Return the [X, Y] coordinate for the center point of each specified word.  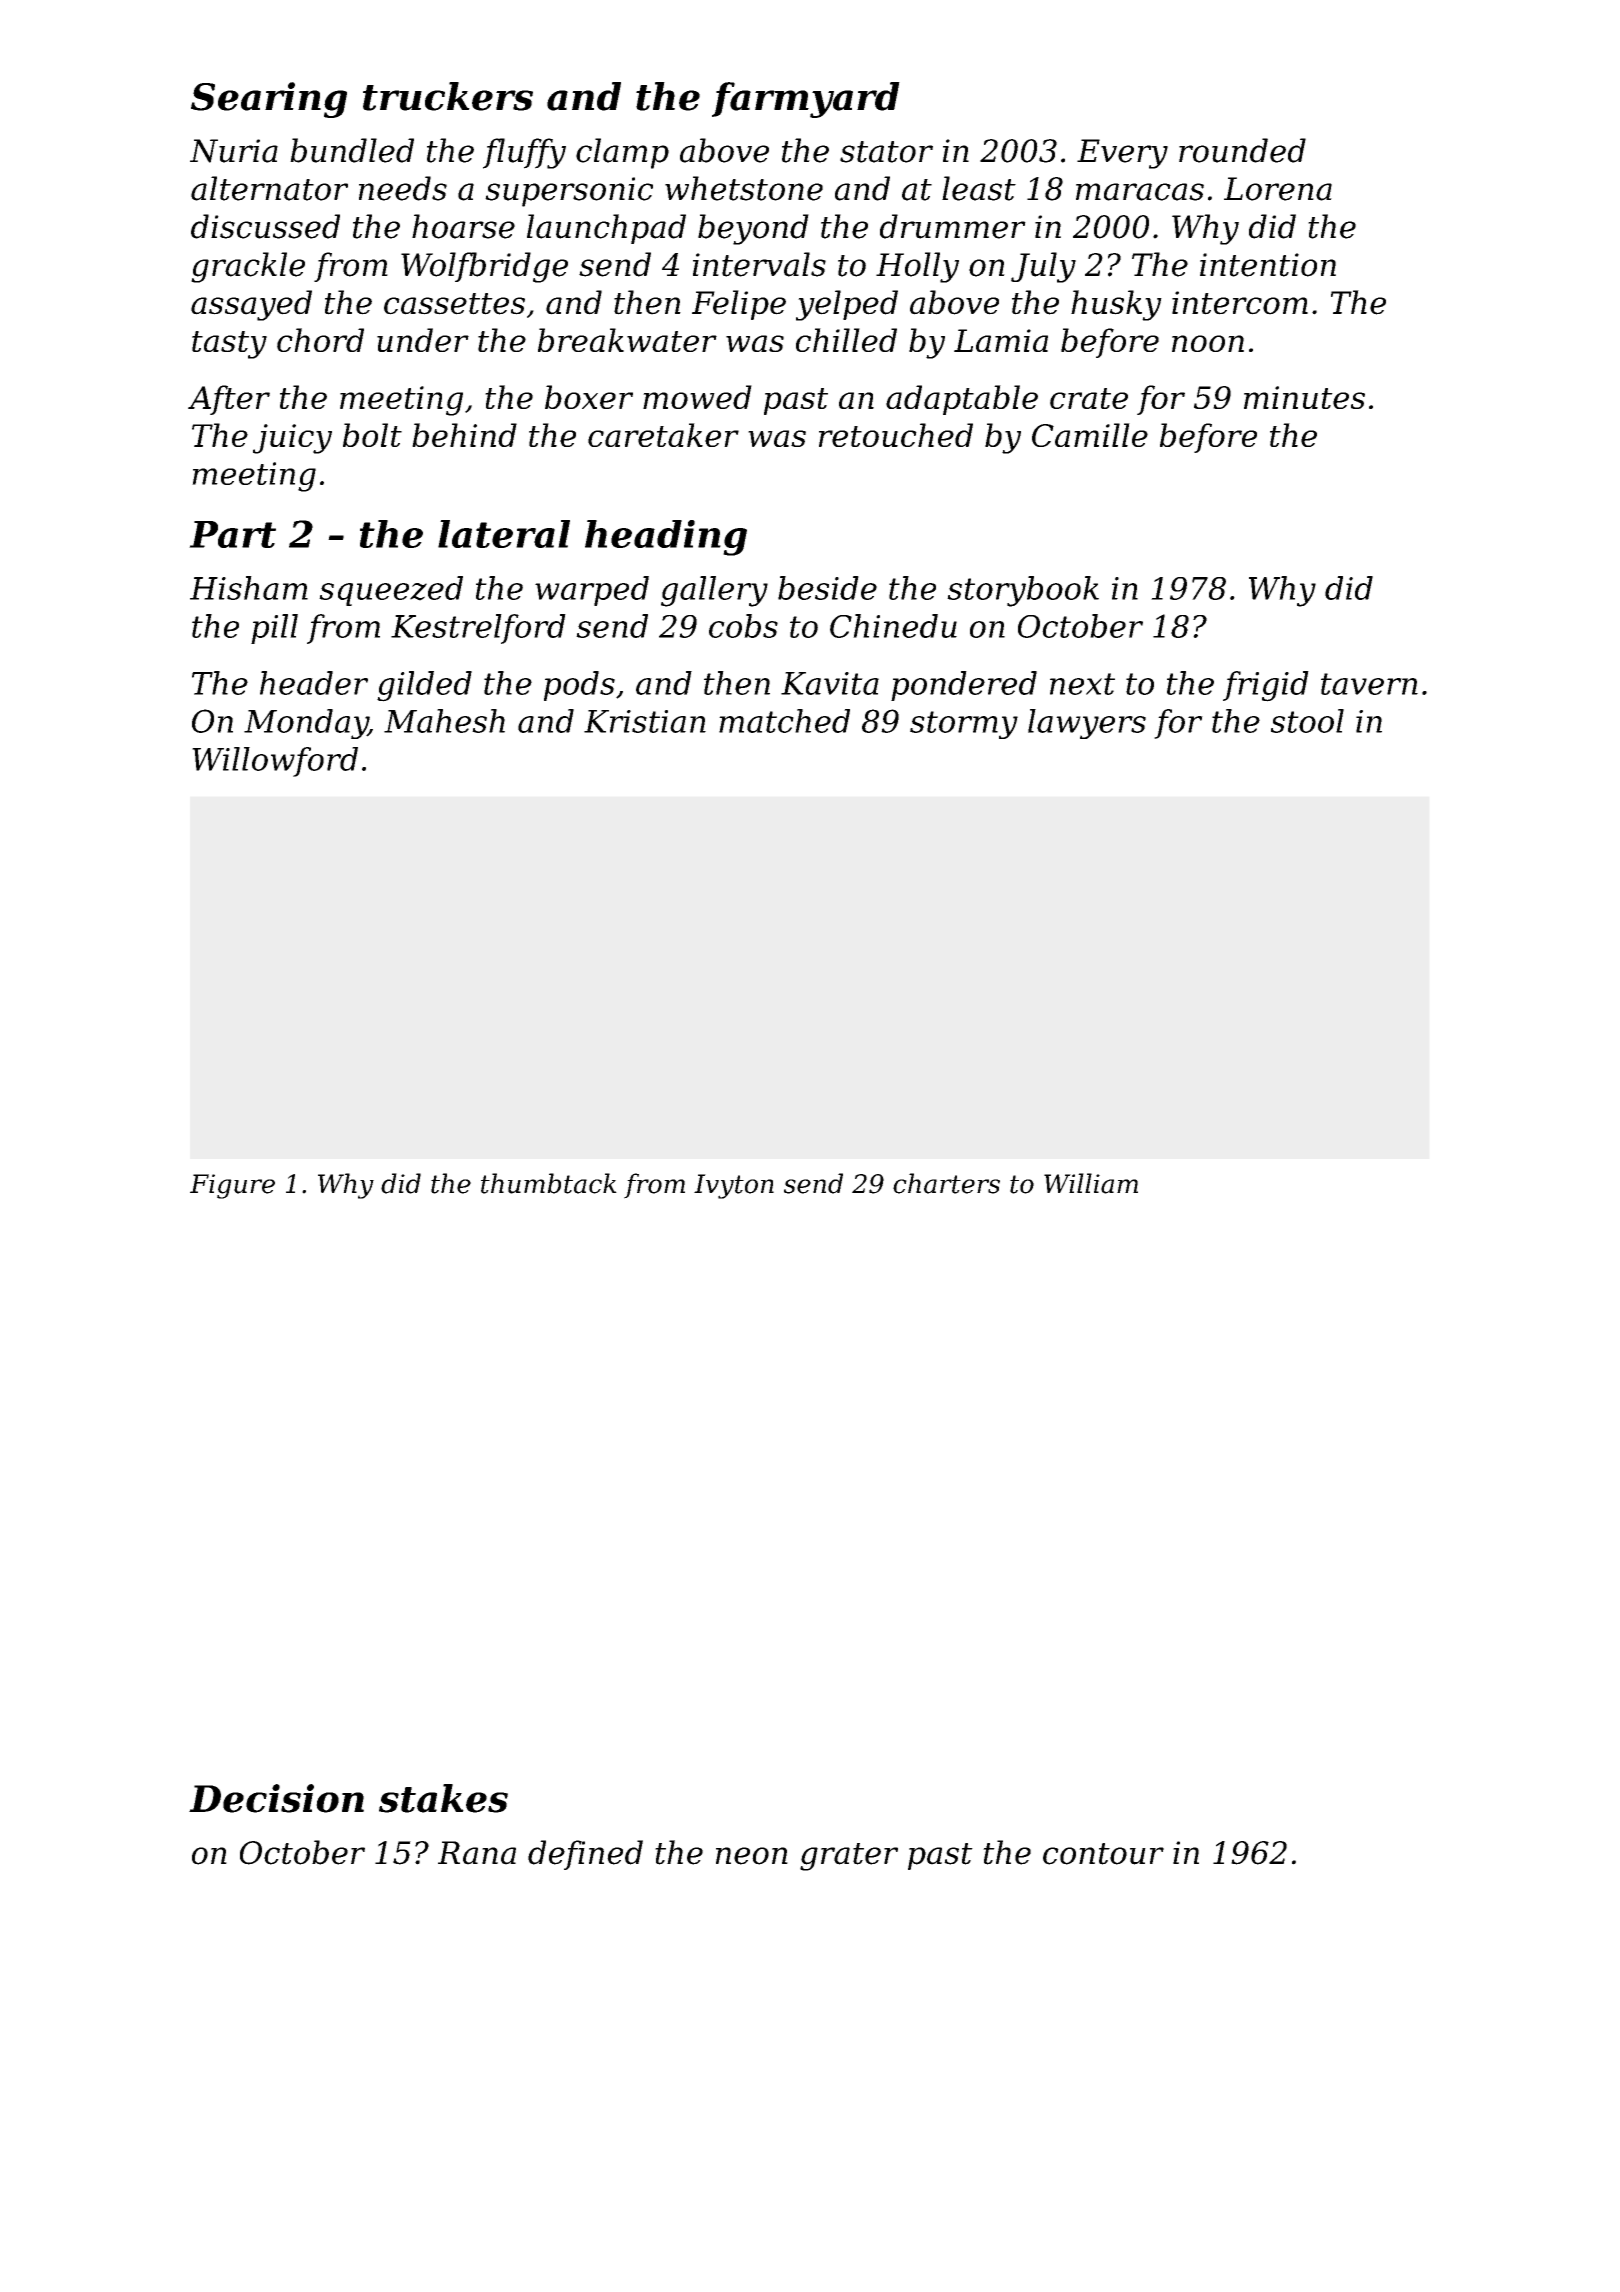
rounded [1242, 150]
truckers [448, 96]
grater [849, 1857]
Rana [477, 1853]
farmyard [806, 100]
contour [1103, 1854]
